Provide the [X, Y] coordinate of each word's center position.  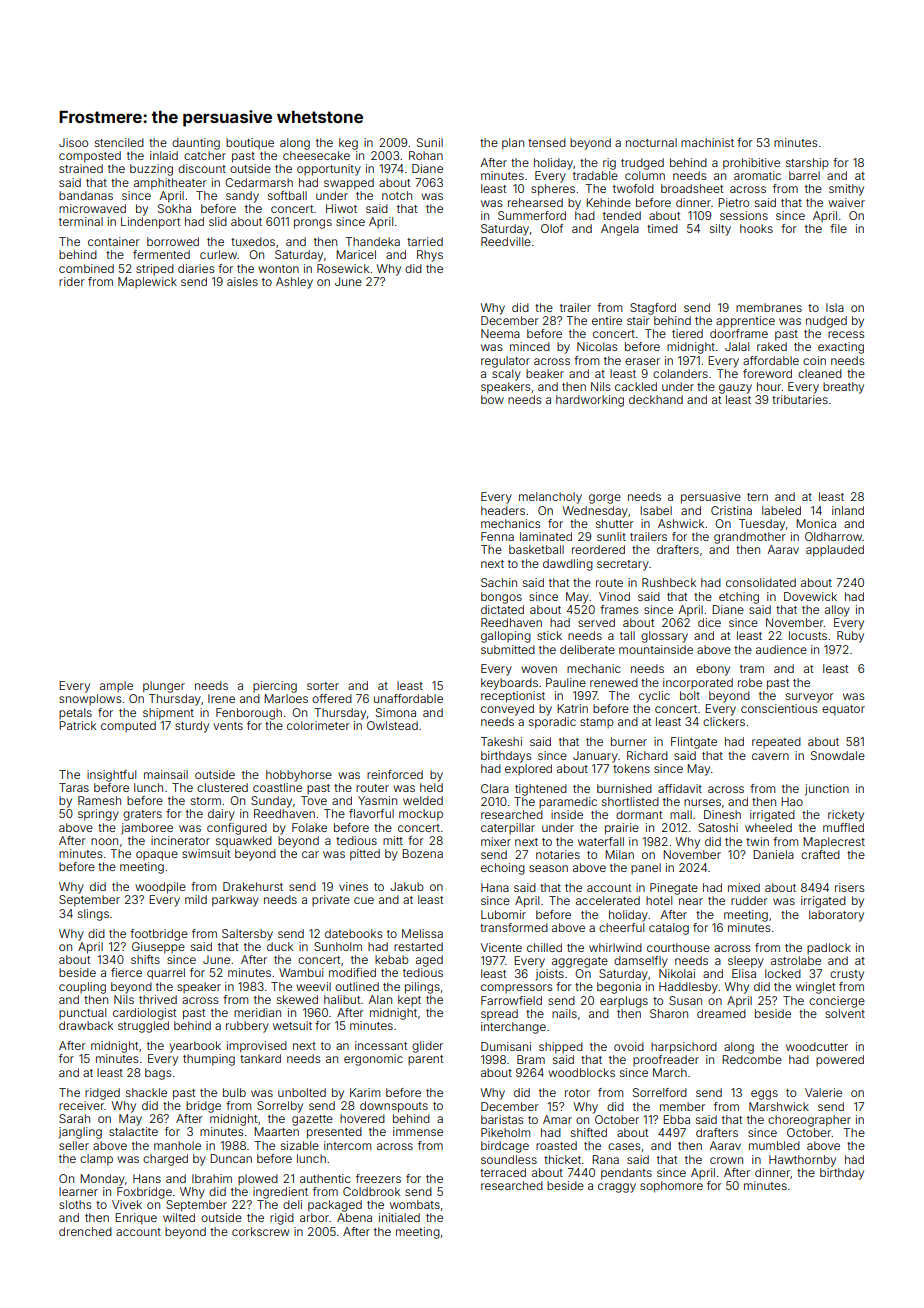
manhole [177, 1145]
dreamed [721, 1013]
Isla [835, 307]
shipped [561, 1048]
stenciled [119, 142]
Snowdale [838, 755]
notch [397, 195]
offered [332, 698]
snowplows [90, 699]
